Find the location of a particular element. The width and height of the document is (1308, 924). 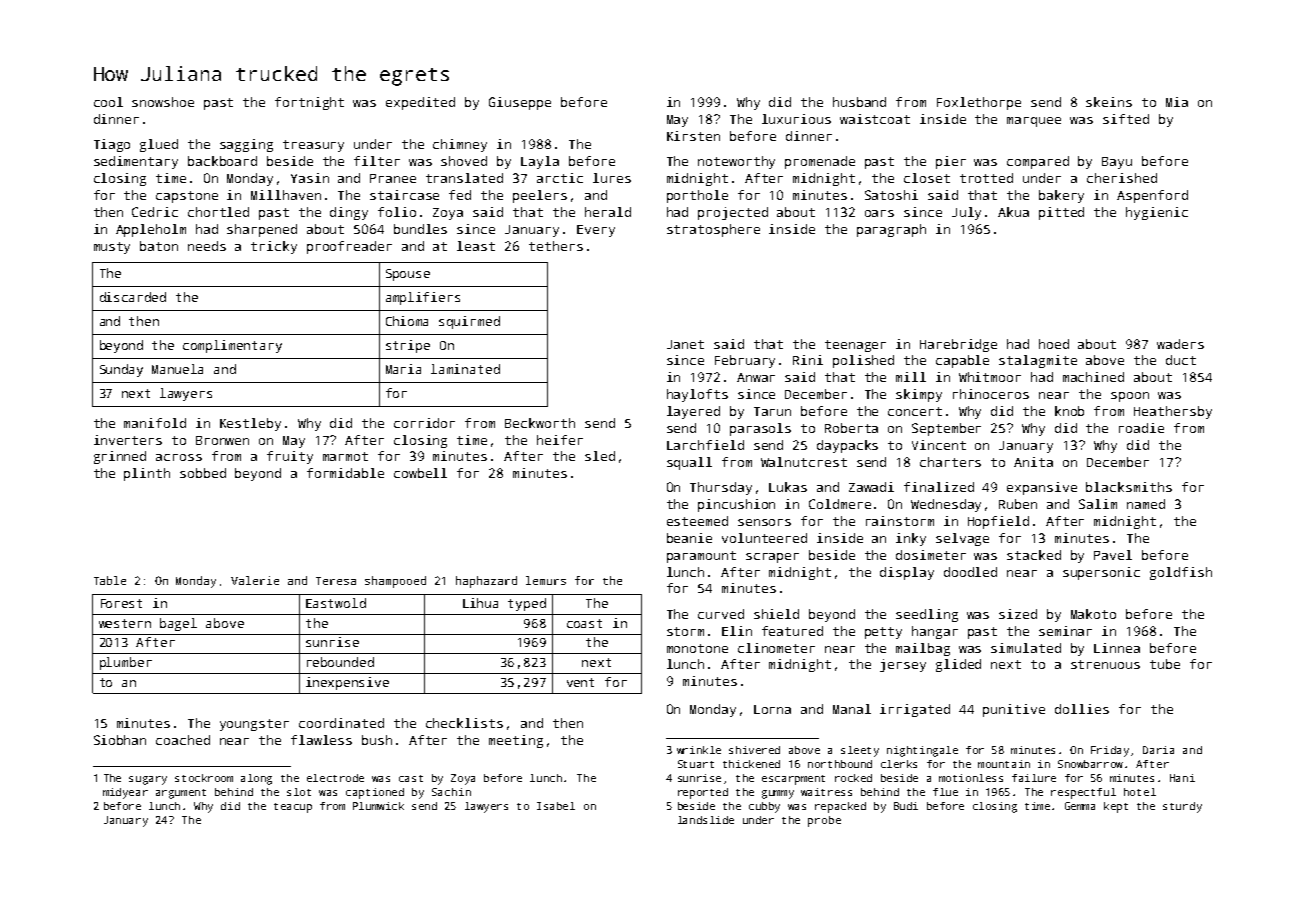

husband is located at coordinates (859, 102).
